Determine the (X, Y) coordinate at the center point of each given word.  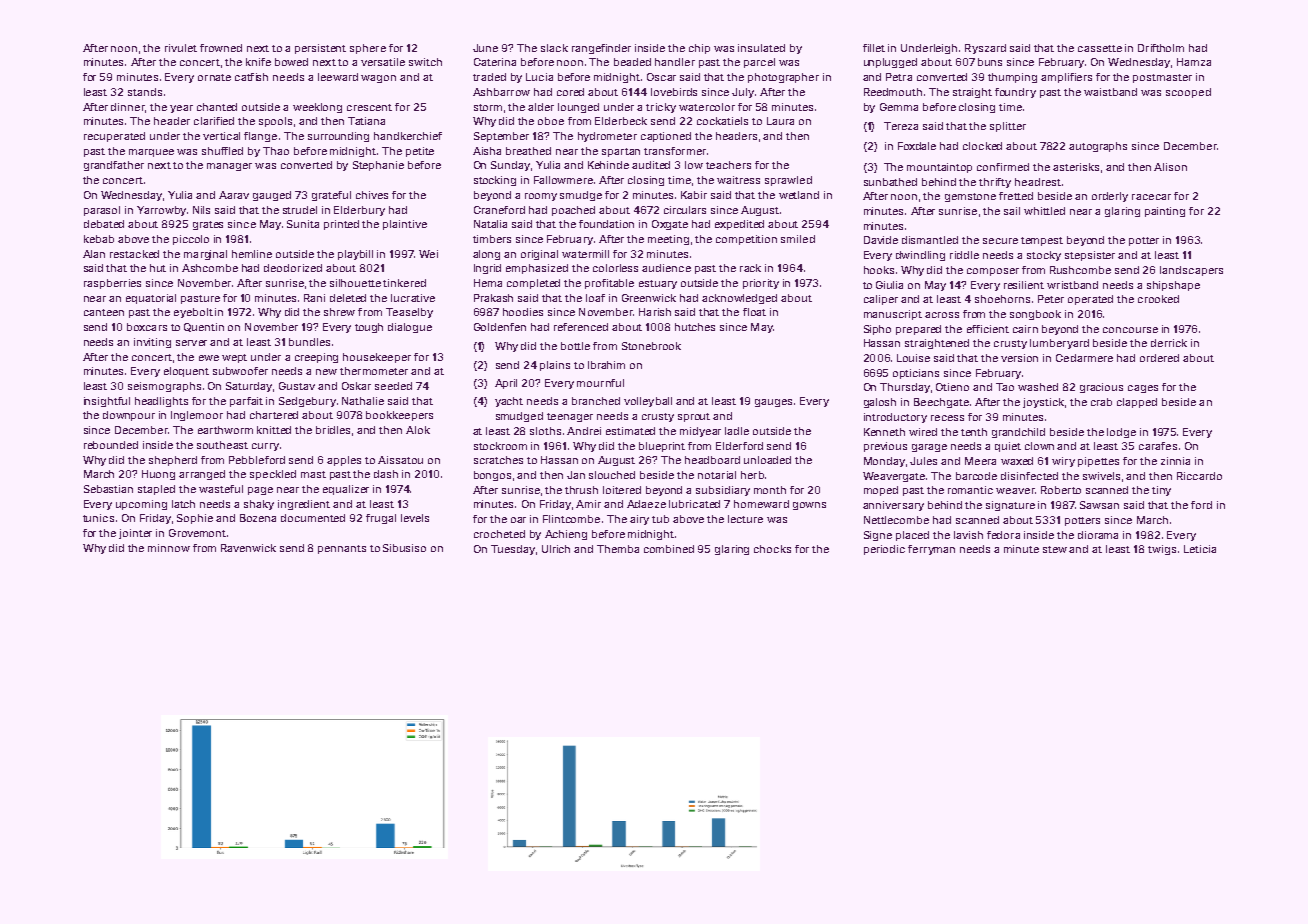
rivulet (181, 48)
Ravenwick (248, 548)
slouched (612, 475)
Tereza (901, 126)
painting (1165, 212)
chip (699, 49)
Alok (418, 430)
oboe (551, 121)
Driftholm (1161, 48)
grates (208, 225)
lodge (1121, 433)
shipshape (1173, 286)
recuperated (114, 137)
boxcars (147, 327)
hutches (695, 327)
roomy (541, 197)
